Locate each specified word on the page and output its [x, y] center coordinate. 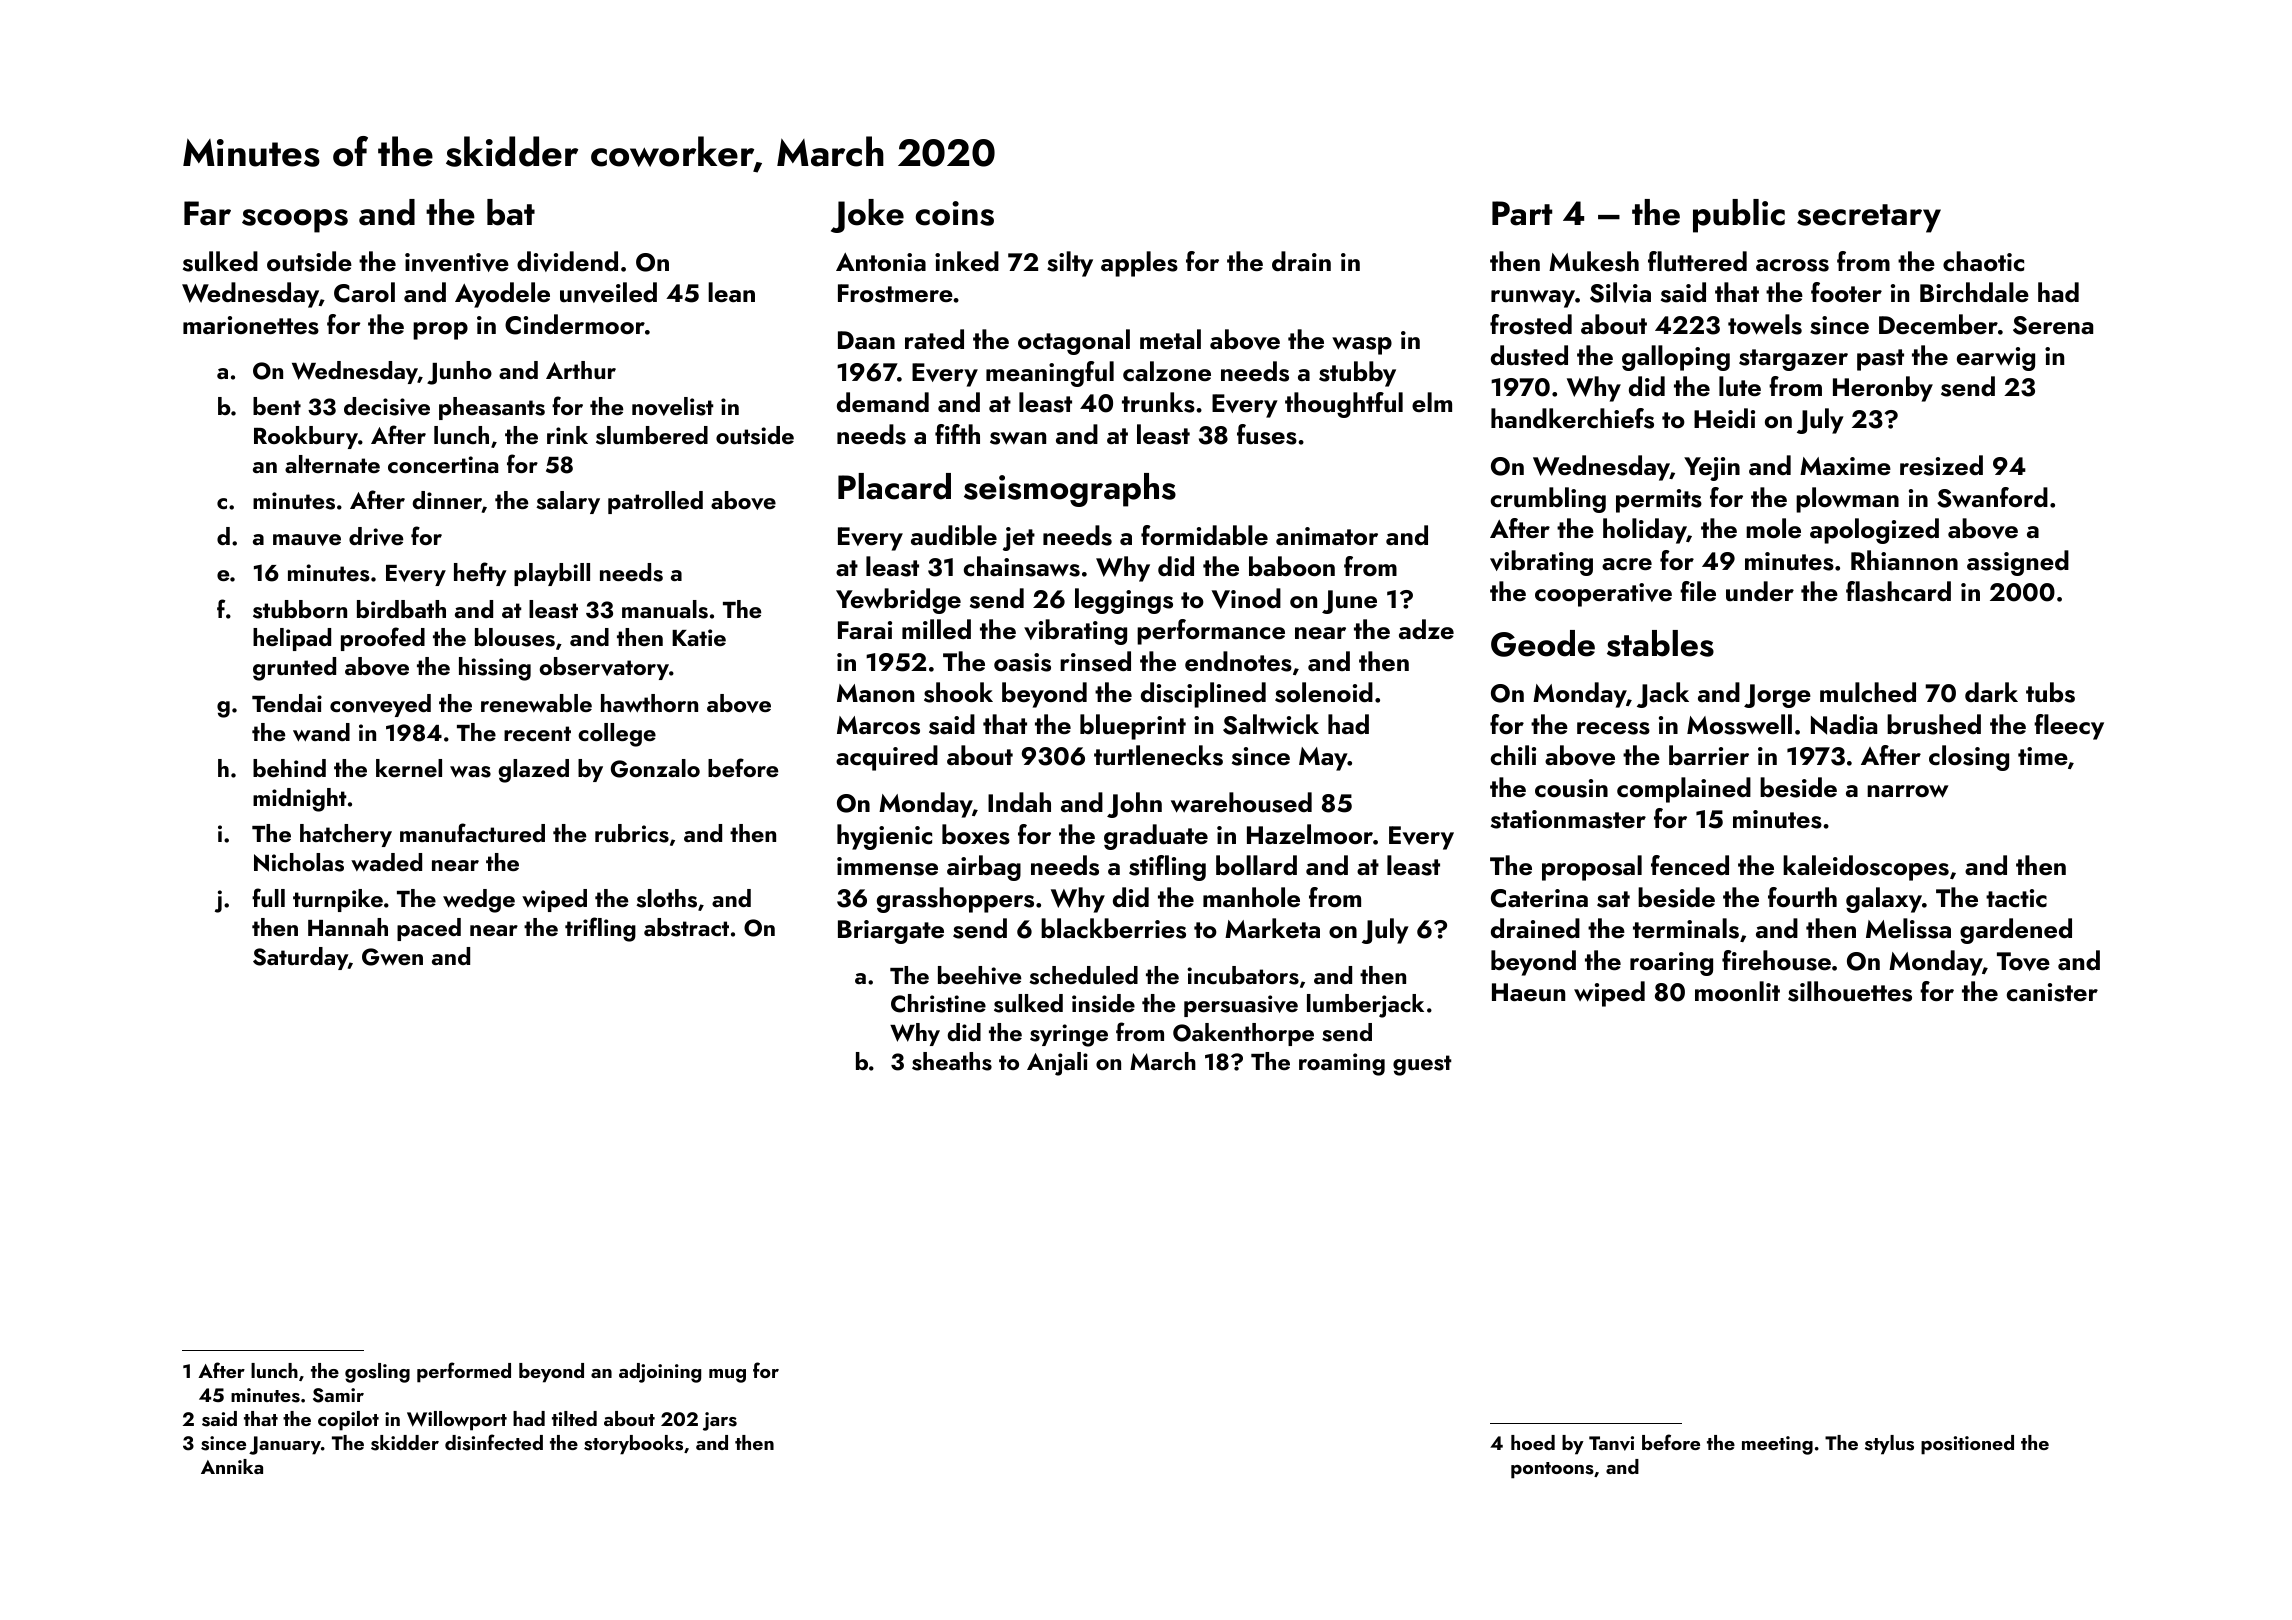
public [1739, 216]
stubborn [300, 609]
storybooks [633, 1445]
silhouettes [1850, 991]
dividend [567, 261]
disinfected [494, 1442]
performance [1211, 632]
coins [955, 213]
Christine [938, 1003]
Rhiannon [1904, 560]
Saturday [300, 958]
